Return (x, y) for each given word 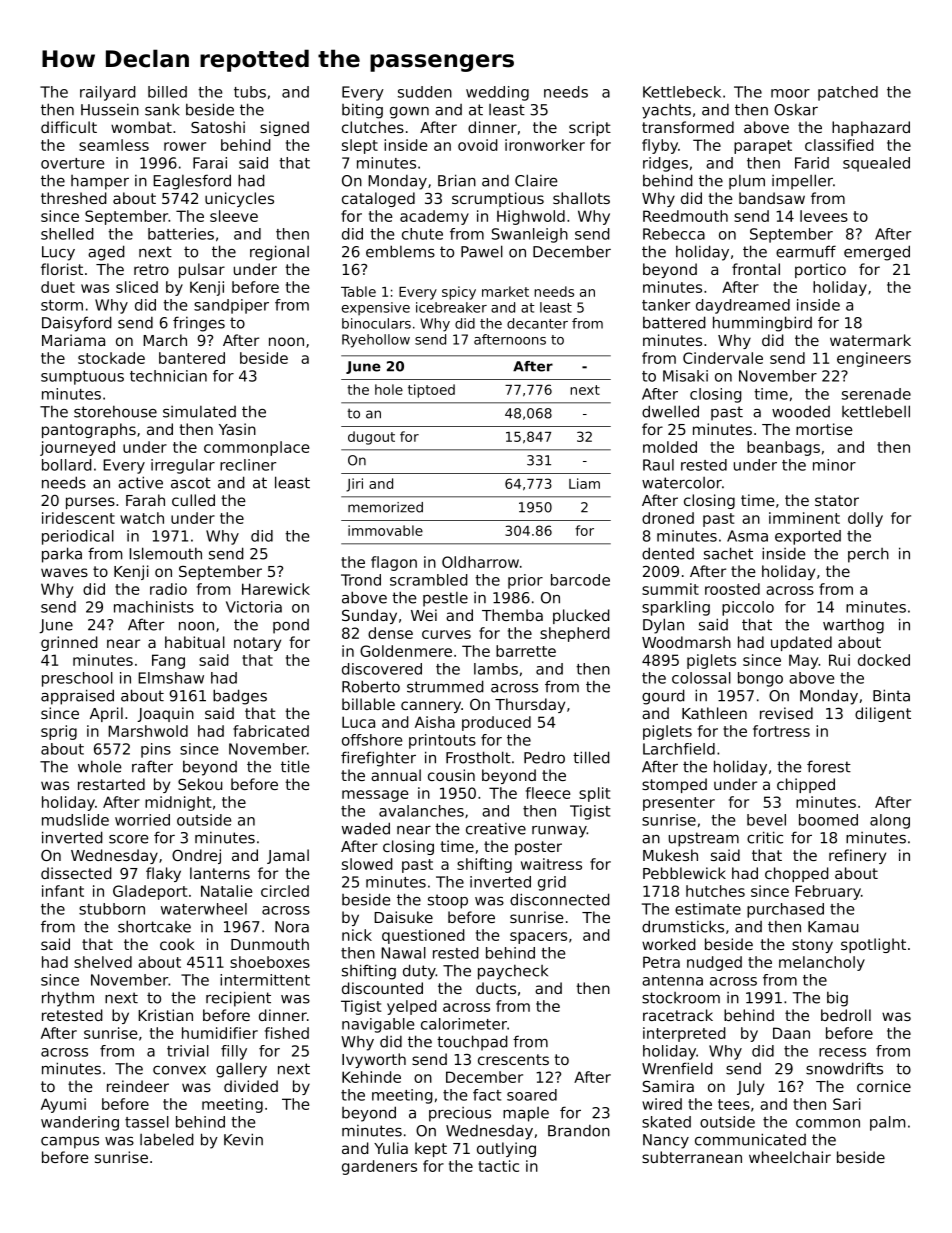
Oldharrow (480, 562)
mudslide (75, 820)
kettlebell (876, 411)
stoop (448, 901)
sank (162, 109)
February (828, 892)
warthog (853, 626)
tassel (147, 1122)
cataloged (378, 199)
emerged (877, 253)
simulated (199, 412)
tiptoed (431, 391)
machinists (154, 607)
